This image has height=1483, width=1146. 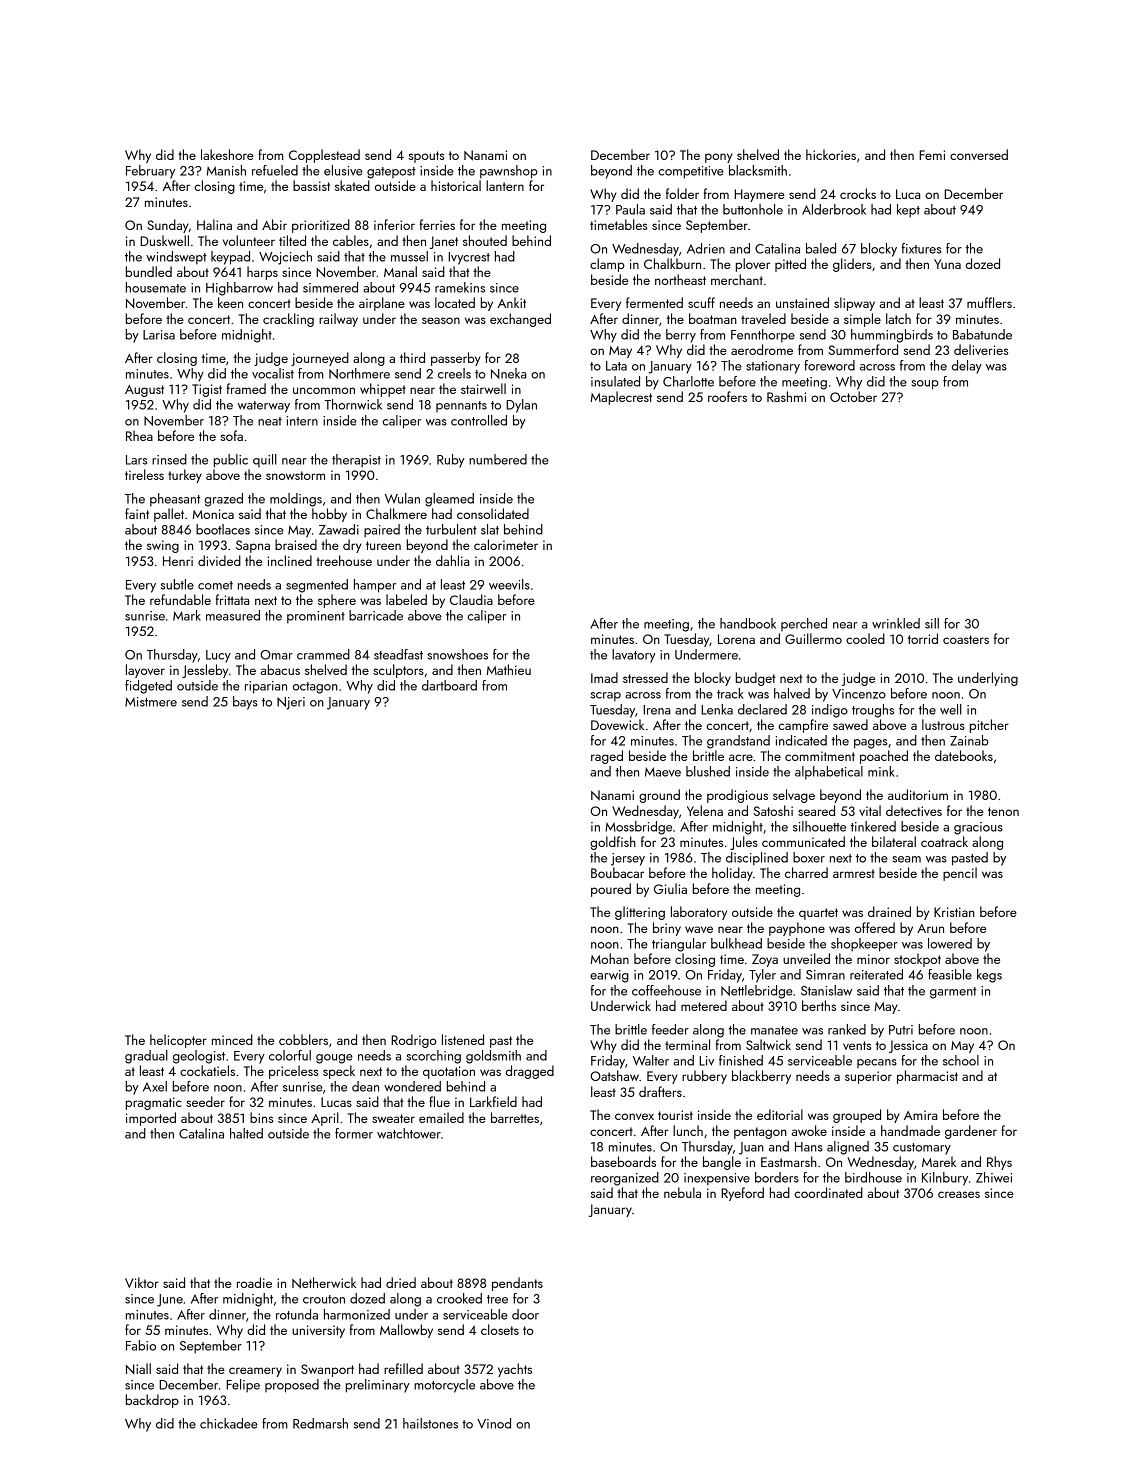 What do you see at coordinates (227, 154) in the image?
I see `lakeshore` at bounding box center [227, 154].
